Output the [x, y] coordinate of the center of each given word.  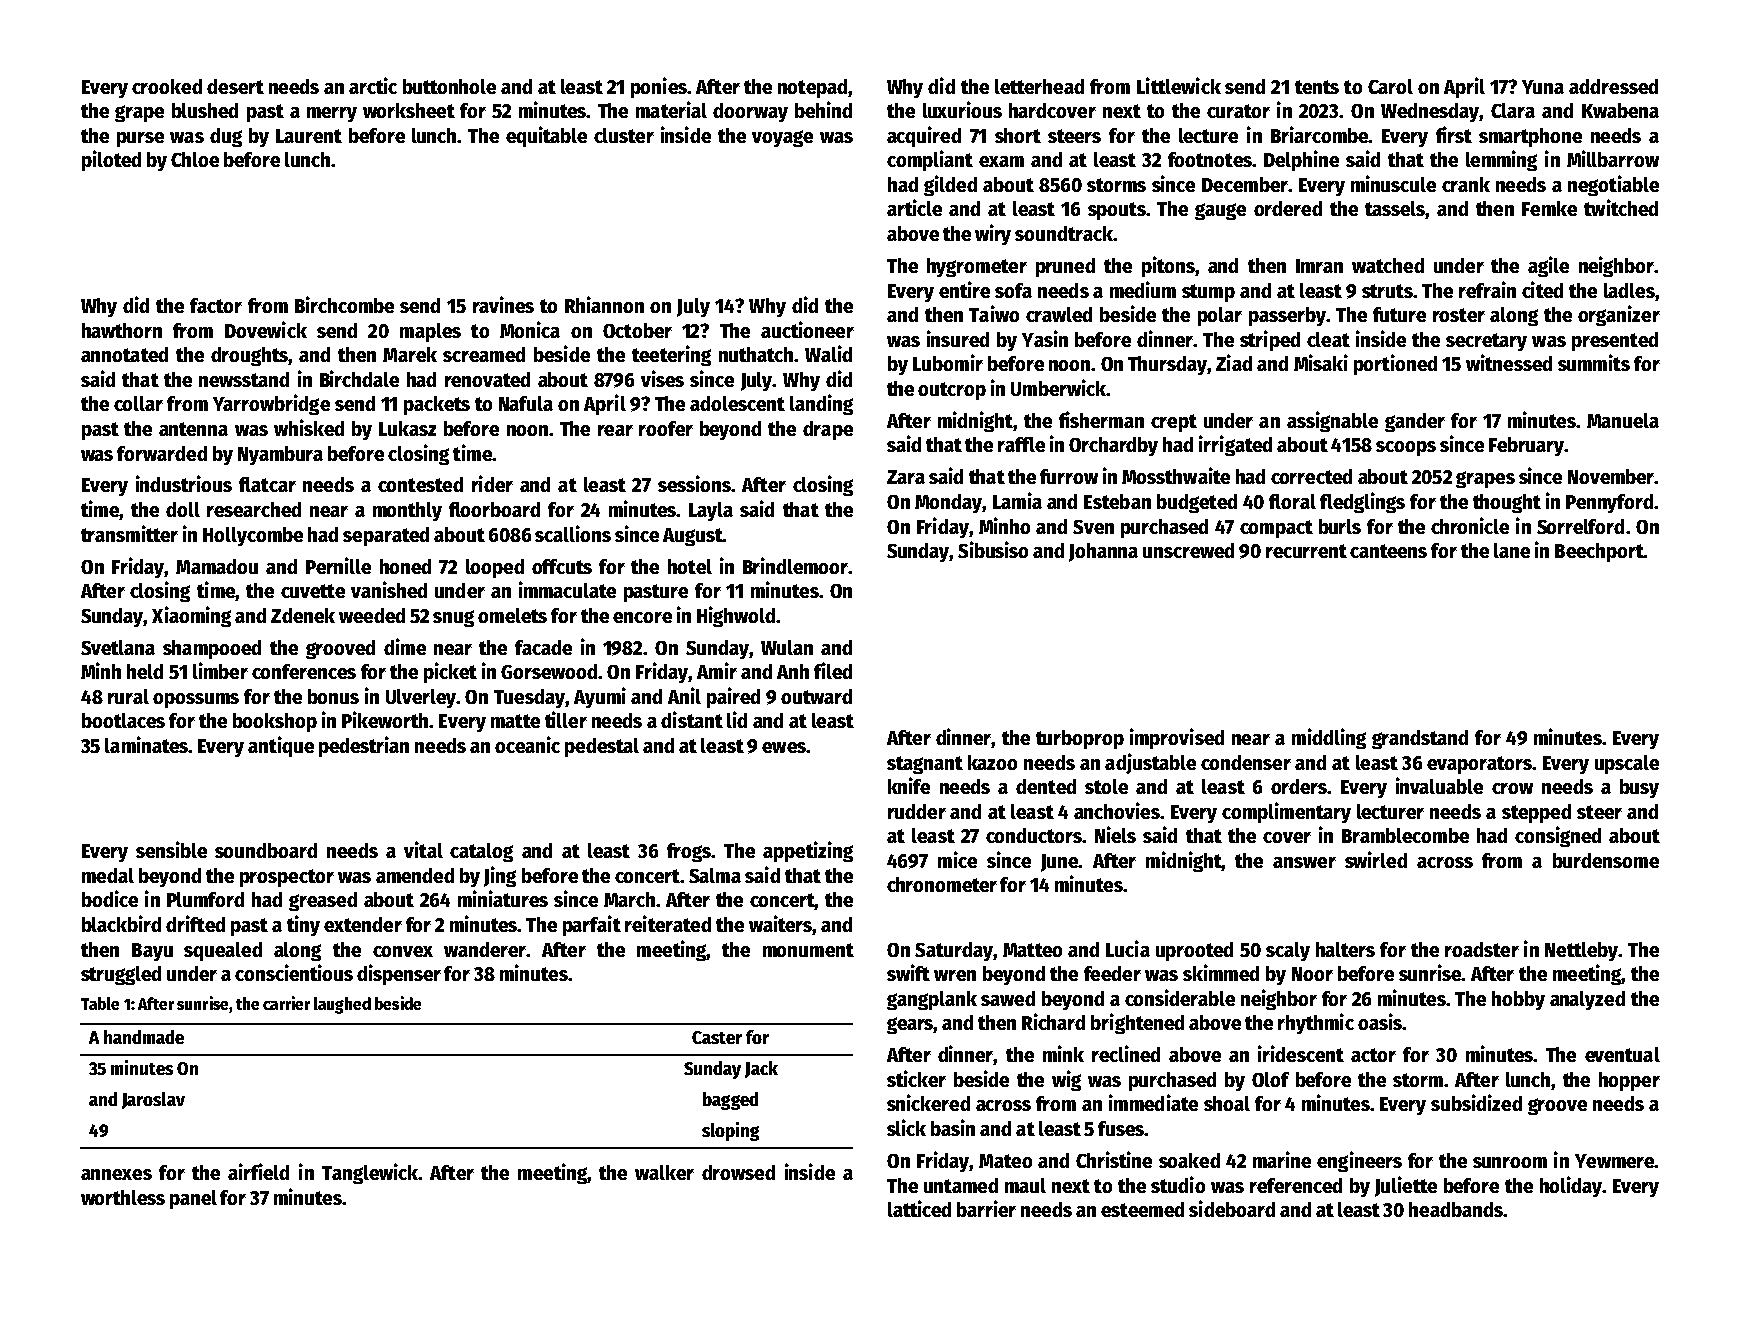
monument [808, 950]
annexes [116, 1174]
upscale [1627, 764]
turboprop [1080, 739]
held [145, 671]
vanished [389, 589]
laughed [342, 1005]
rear [615, 430]
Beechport [1599, 552]
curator [1238, 111]
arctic [373, 85]
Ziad [1234, 362]
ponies [659, 87]
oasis [1380, 1021]
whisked [309, 427]
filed [833, 670]
